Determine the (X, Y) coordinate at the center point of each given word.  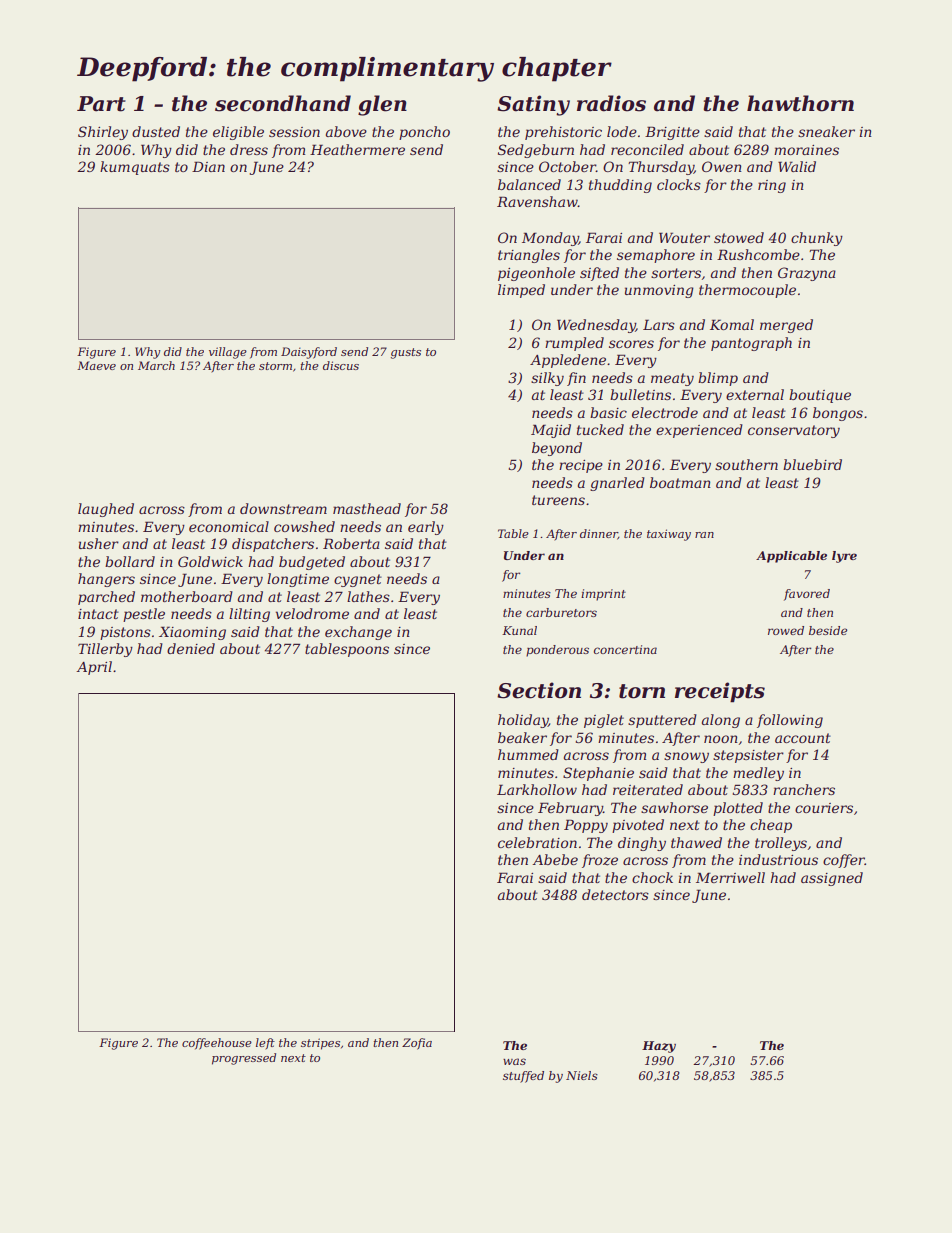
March (156, 365)
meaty (672, 379)
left (265, 1044)
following (790, 721)
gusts (406, 353)
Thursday (661, 168)
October (567, 166)
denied (191, 648)
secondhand (283, 103)
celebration (537, 842)
